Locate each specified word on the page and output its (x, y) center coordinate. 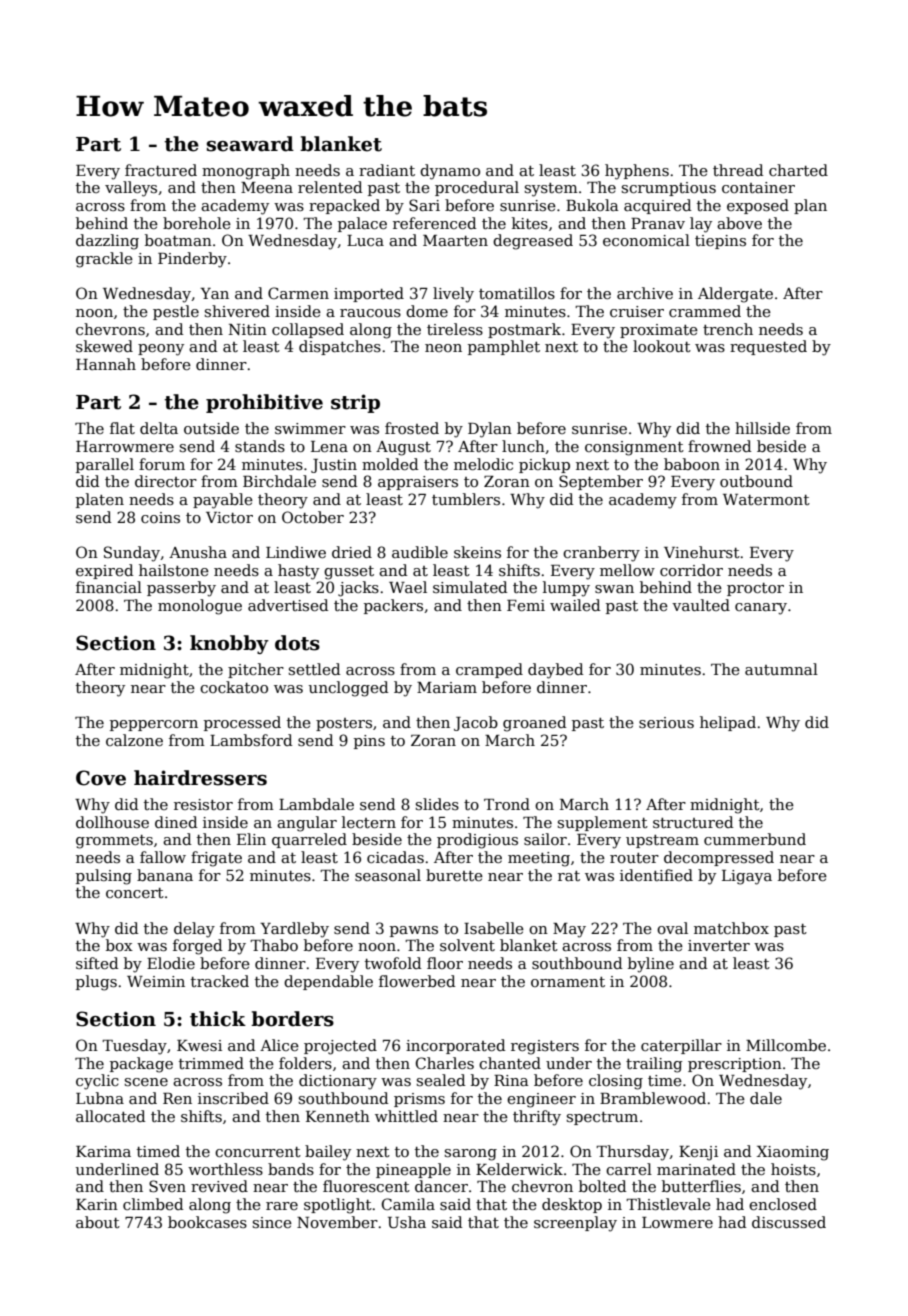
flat (122, 428)
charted (798, 170)
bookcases (207, 1222)
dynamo (450, 172)
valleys (131, 189)
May (569, 930)
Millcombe (786, 1045)
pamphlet (504, 347)
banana (165, 875)
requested (768, 347)
